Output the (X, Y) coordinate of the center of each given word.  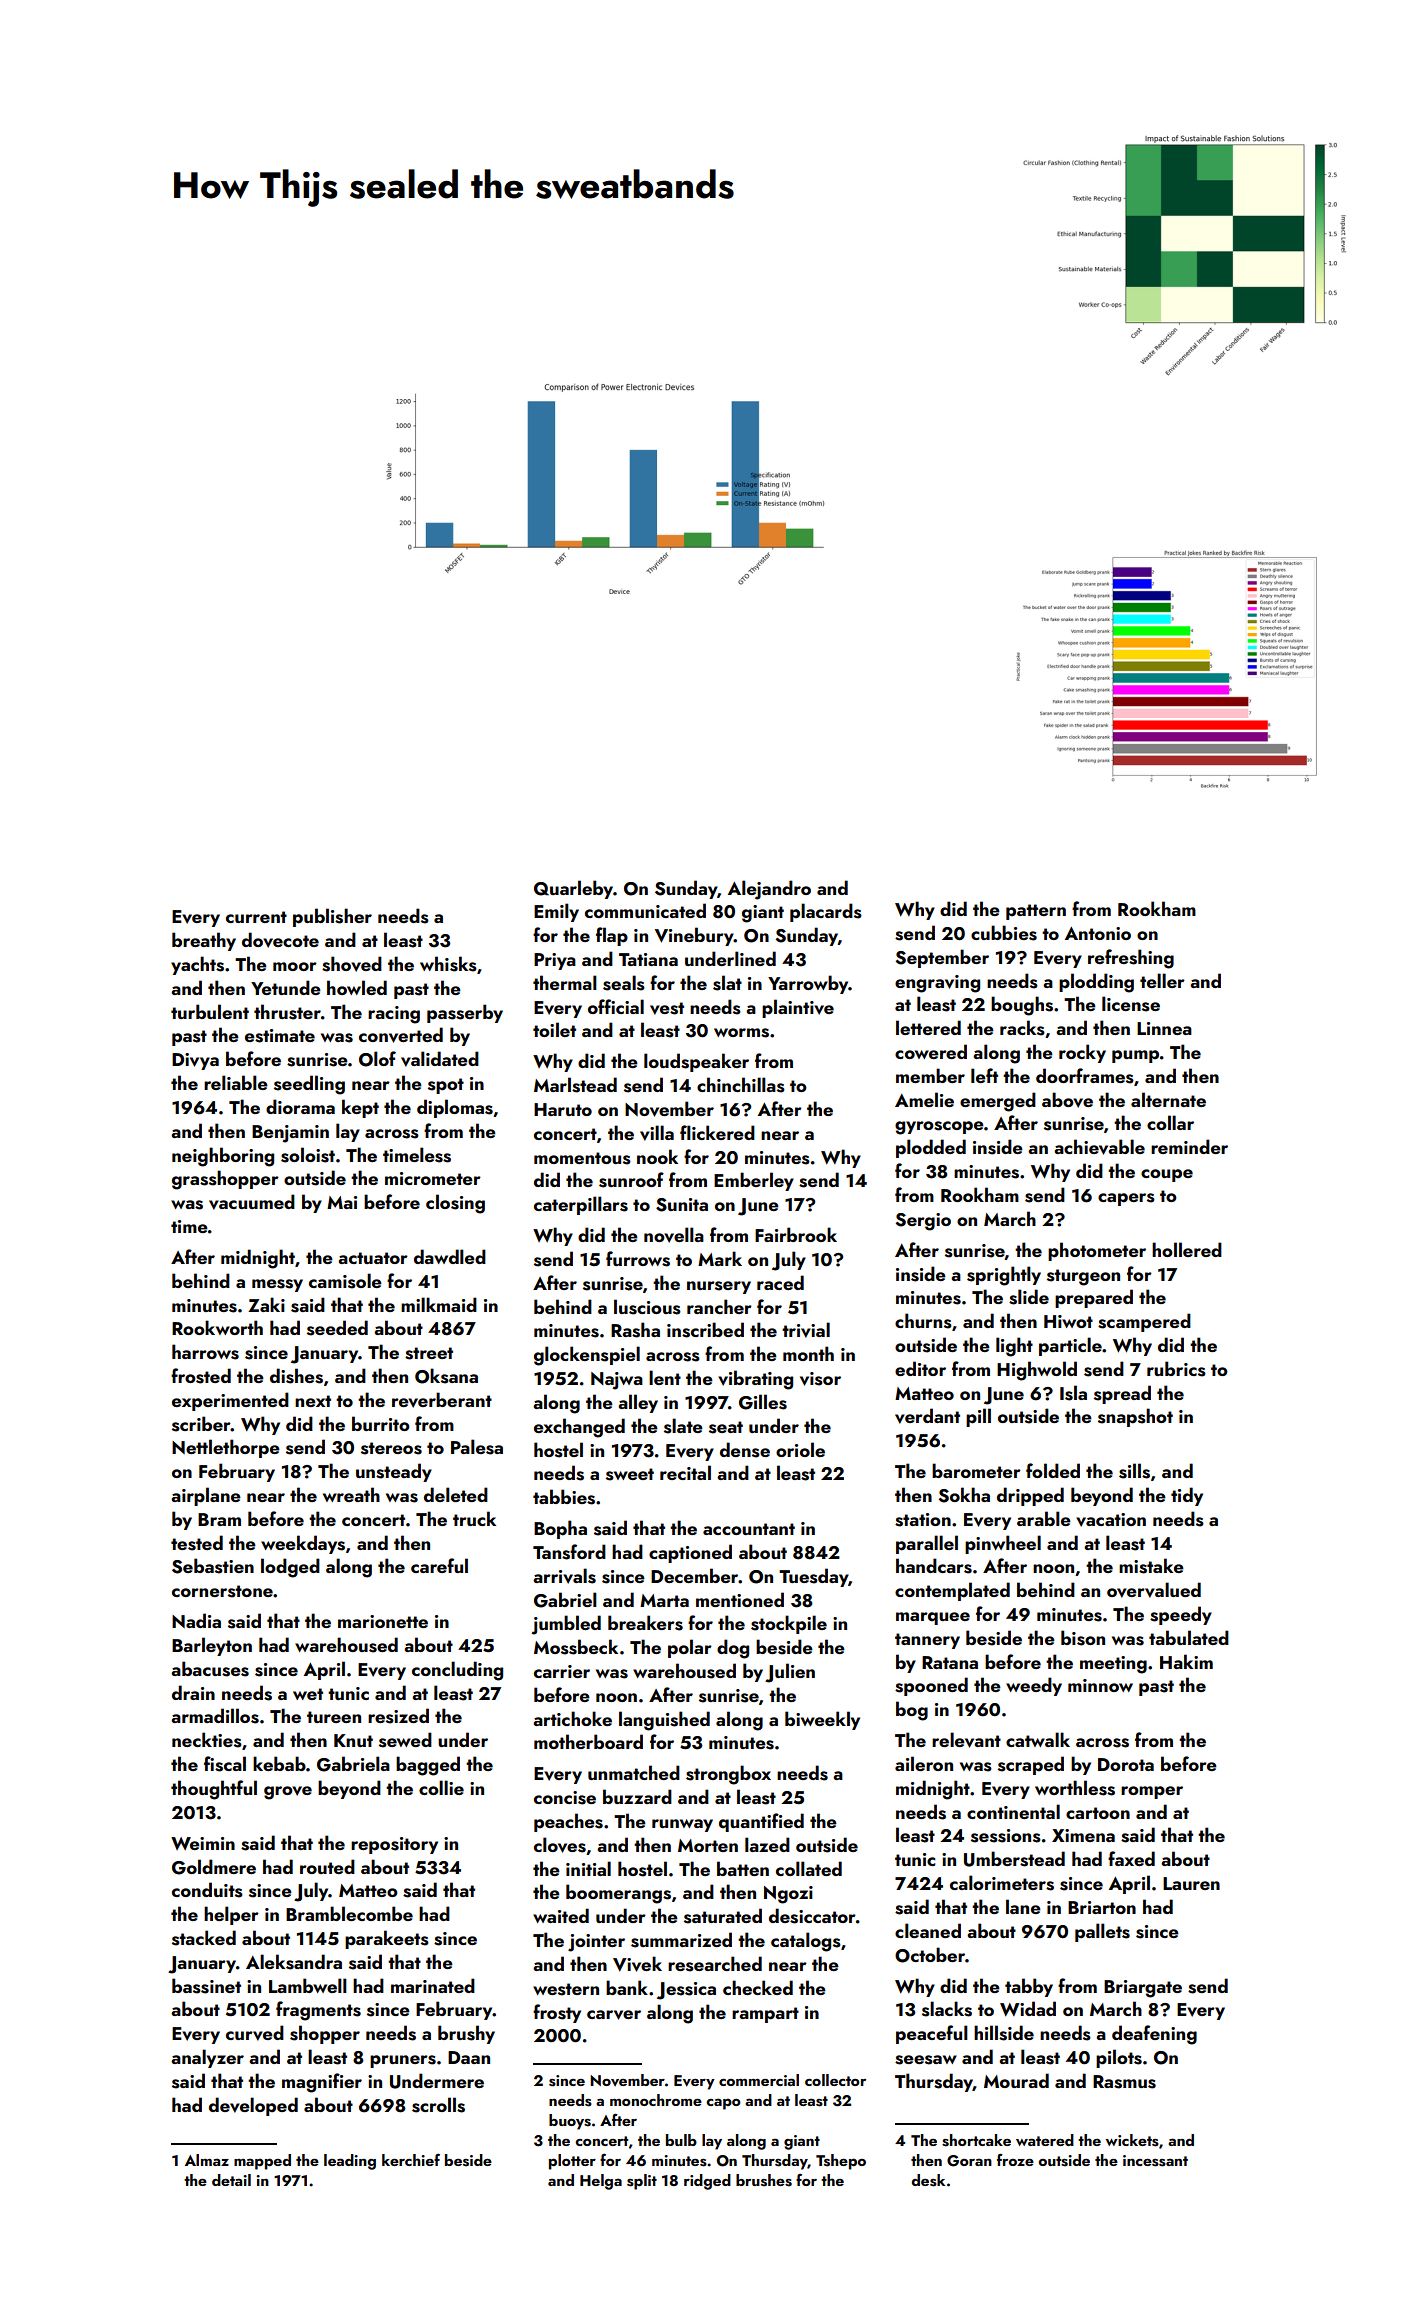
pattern (1036, 912)
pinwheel (1003, 1544)
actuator (373, 1258)
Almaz (207, 2160)
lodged (290, 1568)
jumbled (566, 1625)
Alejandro (769, 890)
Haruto (563, 1109)
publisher (332, 917)
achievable (1099, 1147)
